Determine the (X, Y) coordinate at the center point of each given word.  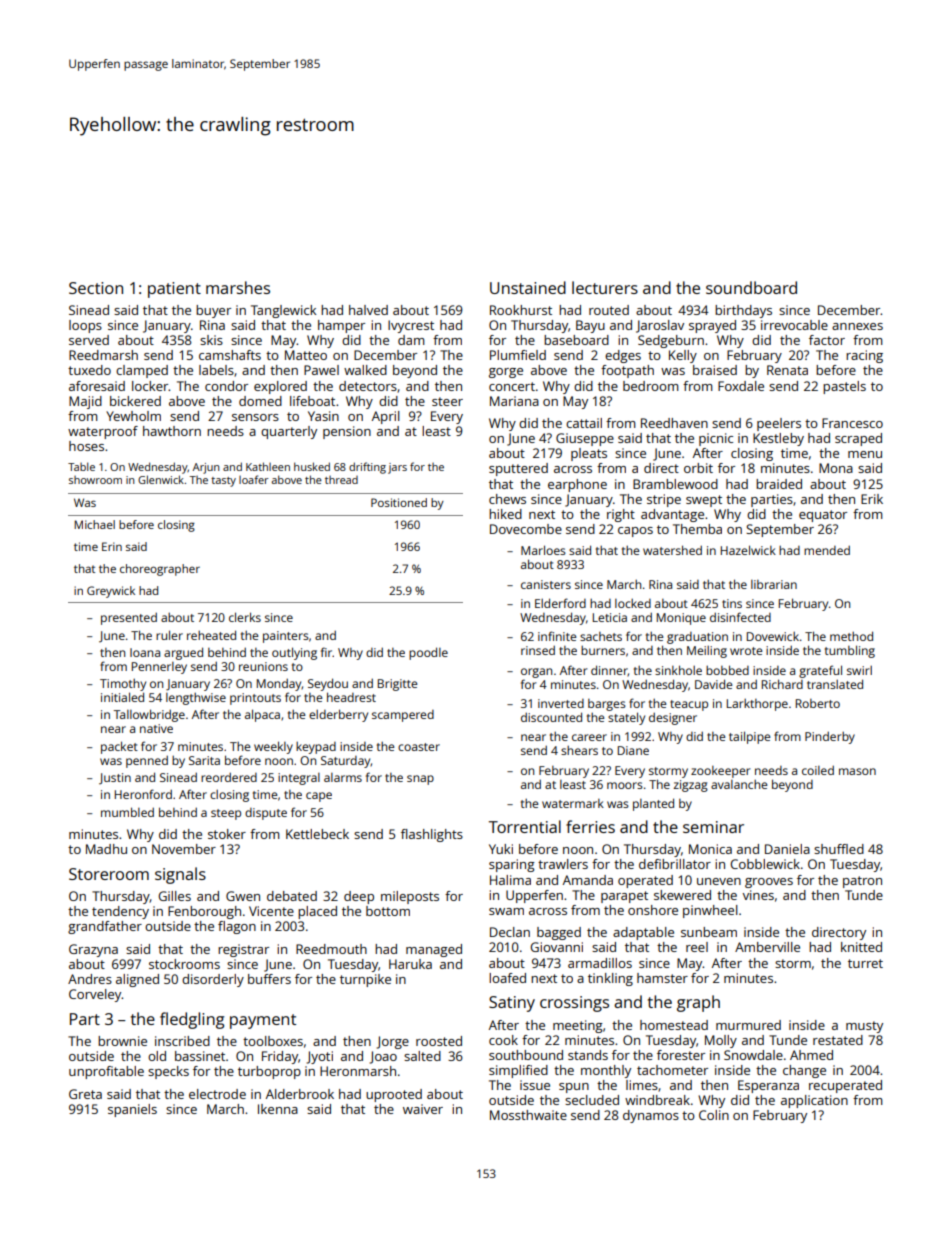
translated (835, 684)
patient (174, 290)
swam (506, 911)
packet (119, 747)
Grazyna (93, 950)
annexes (857, 326)
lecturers (605, 287)
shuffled (839, 849)
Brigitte (398, 685)
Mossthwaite (528, 1115)
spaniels (132, 1110)
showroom (95, 480)
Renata (787, 370)
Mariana (514, 401)
